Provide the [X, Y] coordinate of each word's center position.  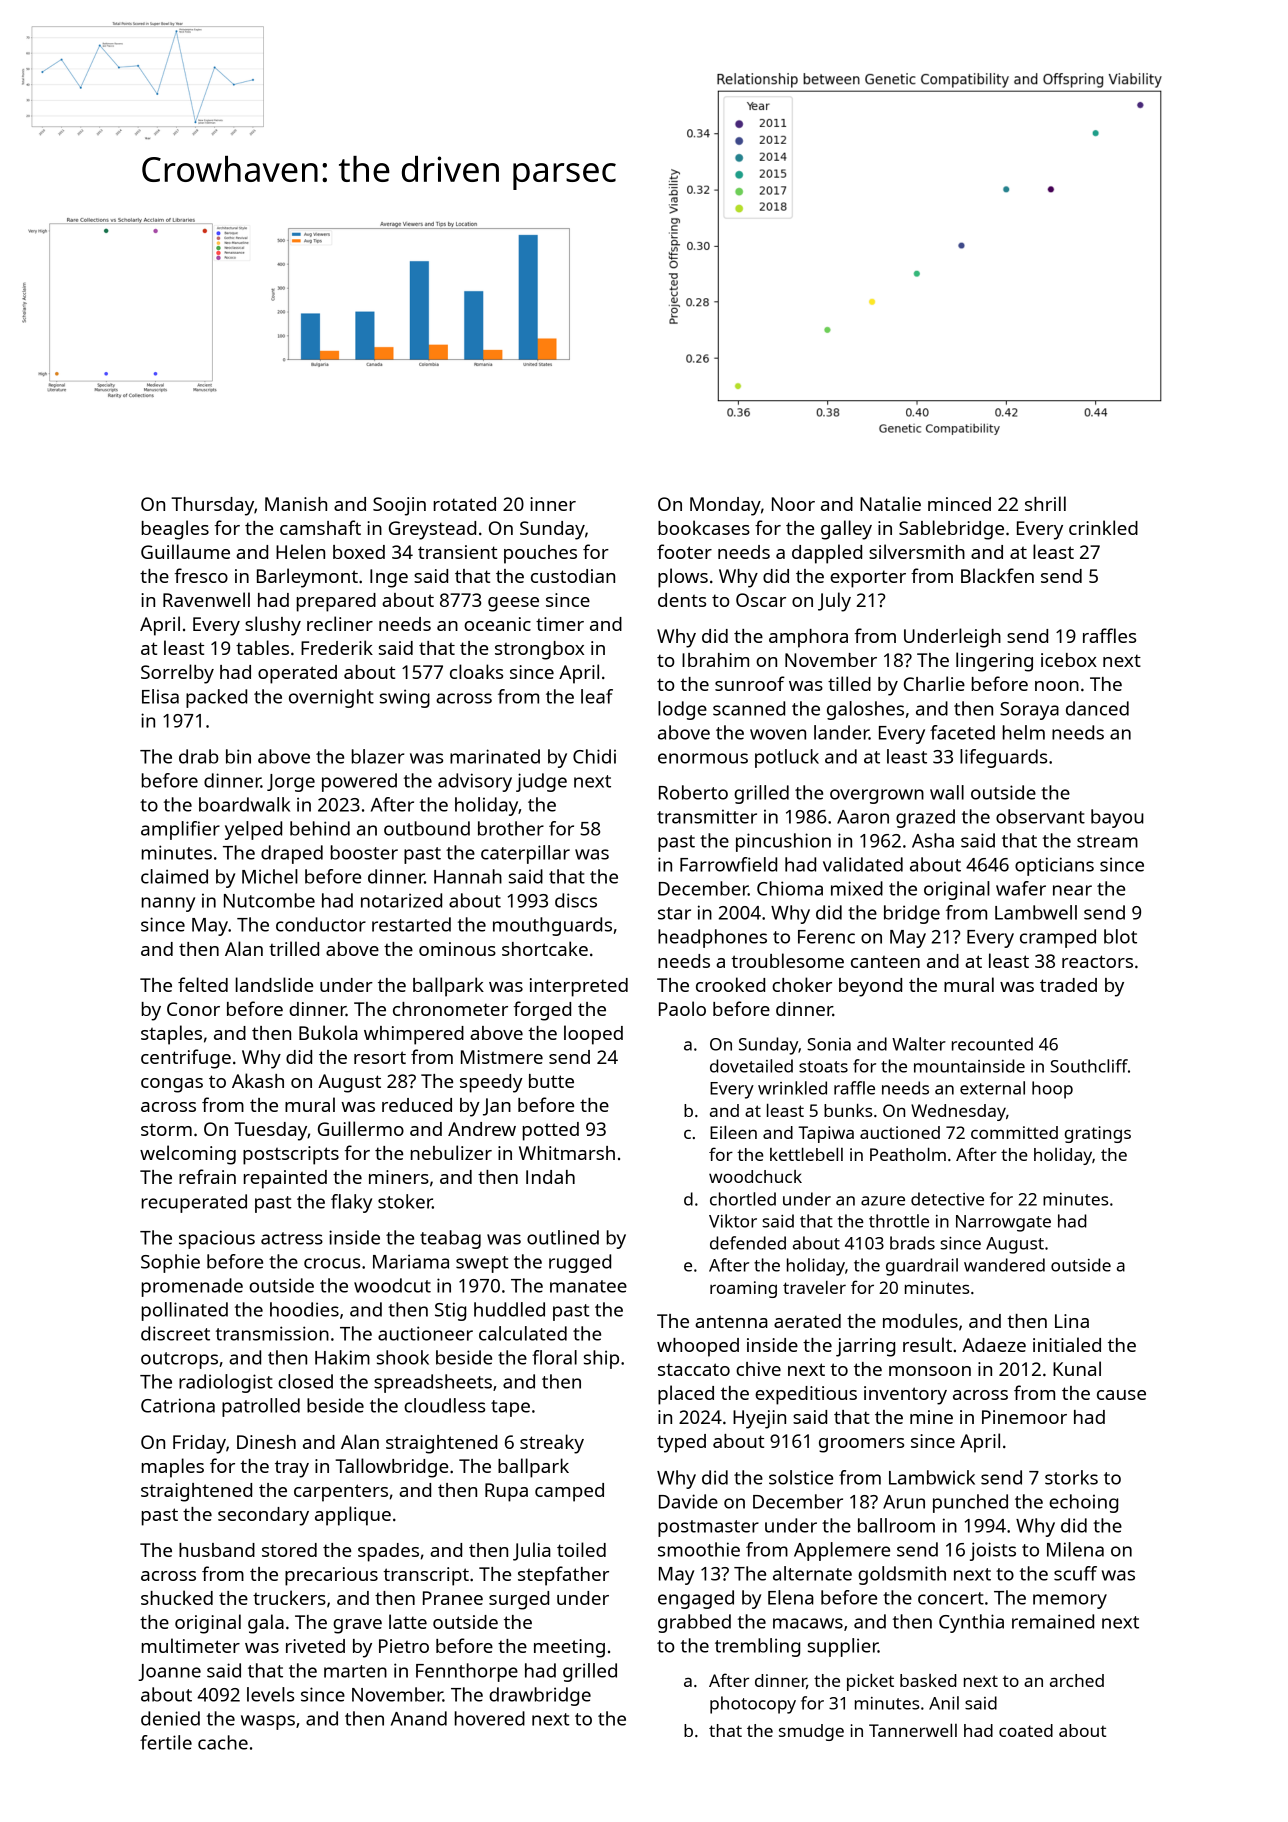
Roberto [693, 792]
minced [959, 504]
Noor [793, 504]
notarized [401, 900]
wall [947, 792]
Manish [296, 504]
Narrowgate [1003, 1223]
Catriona [178, 1405]
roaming [743, 1289]
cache [223, 1742]
